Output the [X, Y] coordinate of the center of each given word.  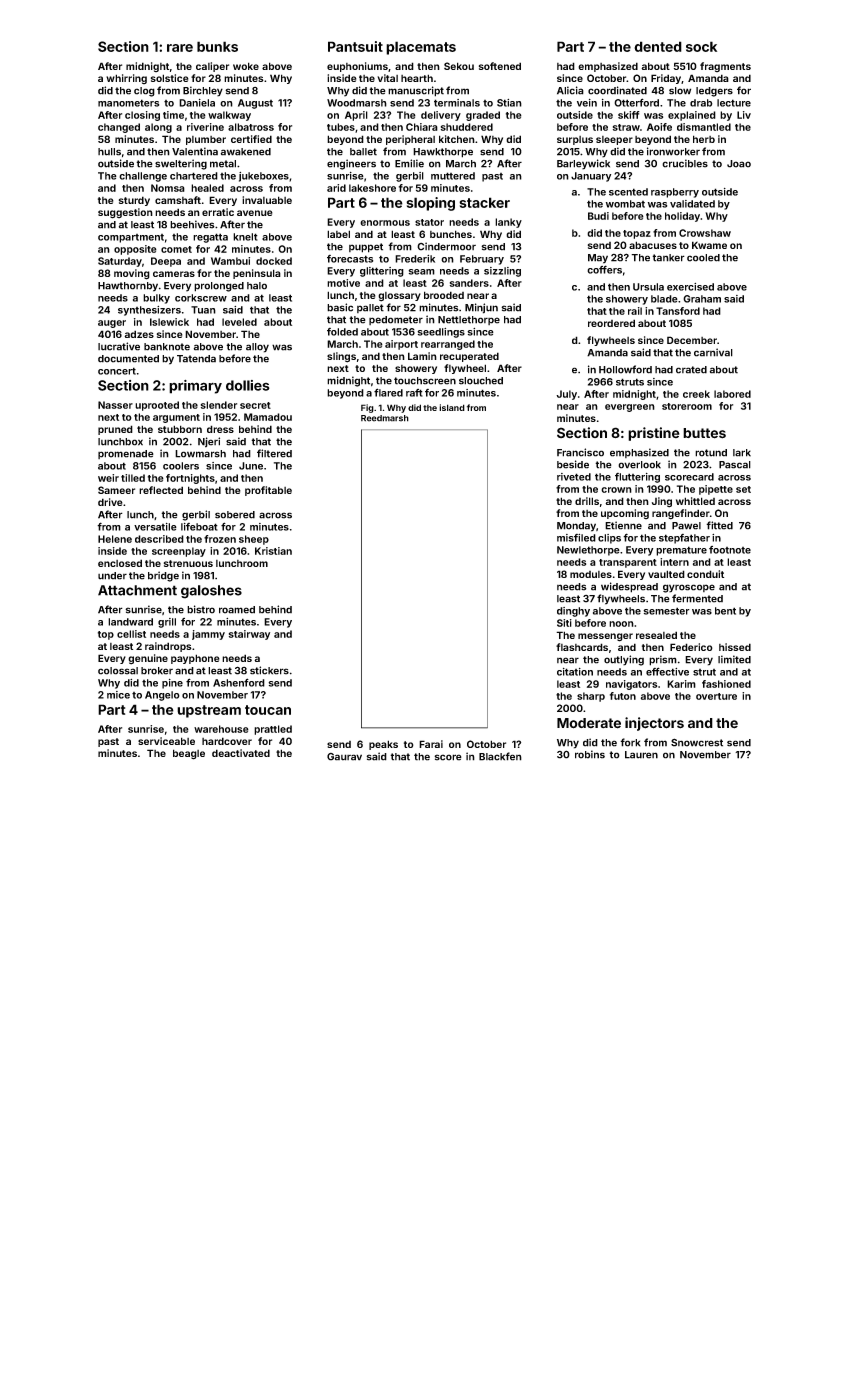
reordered [611, 323]
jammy [208, 635]
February [482, 260]
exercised [690, 287]
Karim [681, 684]
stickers [269, 670]
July [566, 395]
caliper [212, 67]
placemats [421, 48]
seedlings [441, 333]
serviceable [166, 741]
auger [112, 324]
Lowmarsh [200, 454]
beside [573, 464]
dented [658, 46]
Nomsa [168, 188]
